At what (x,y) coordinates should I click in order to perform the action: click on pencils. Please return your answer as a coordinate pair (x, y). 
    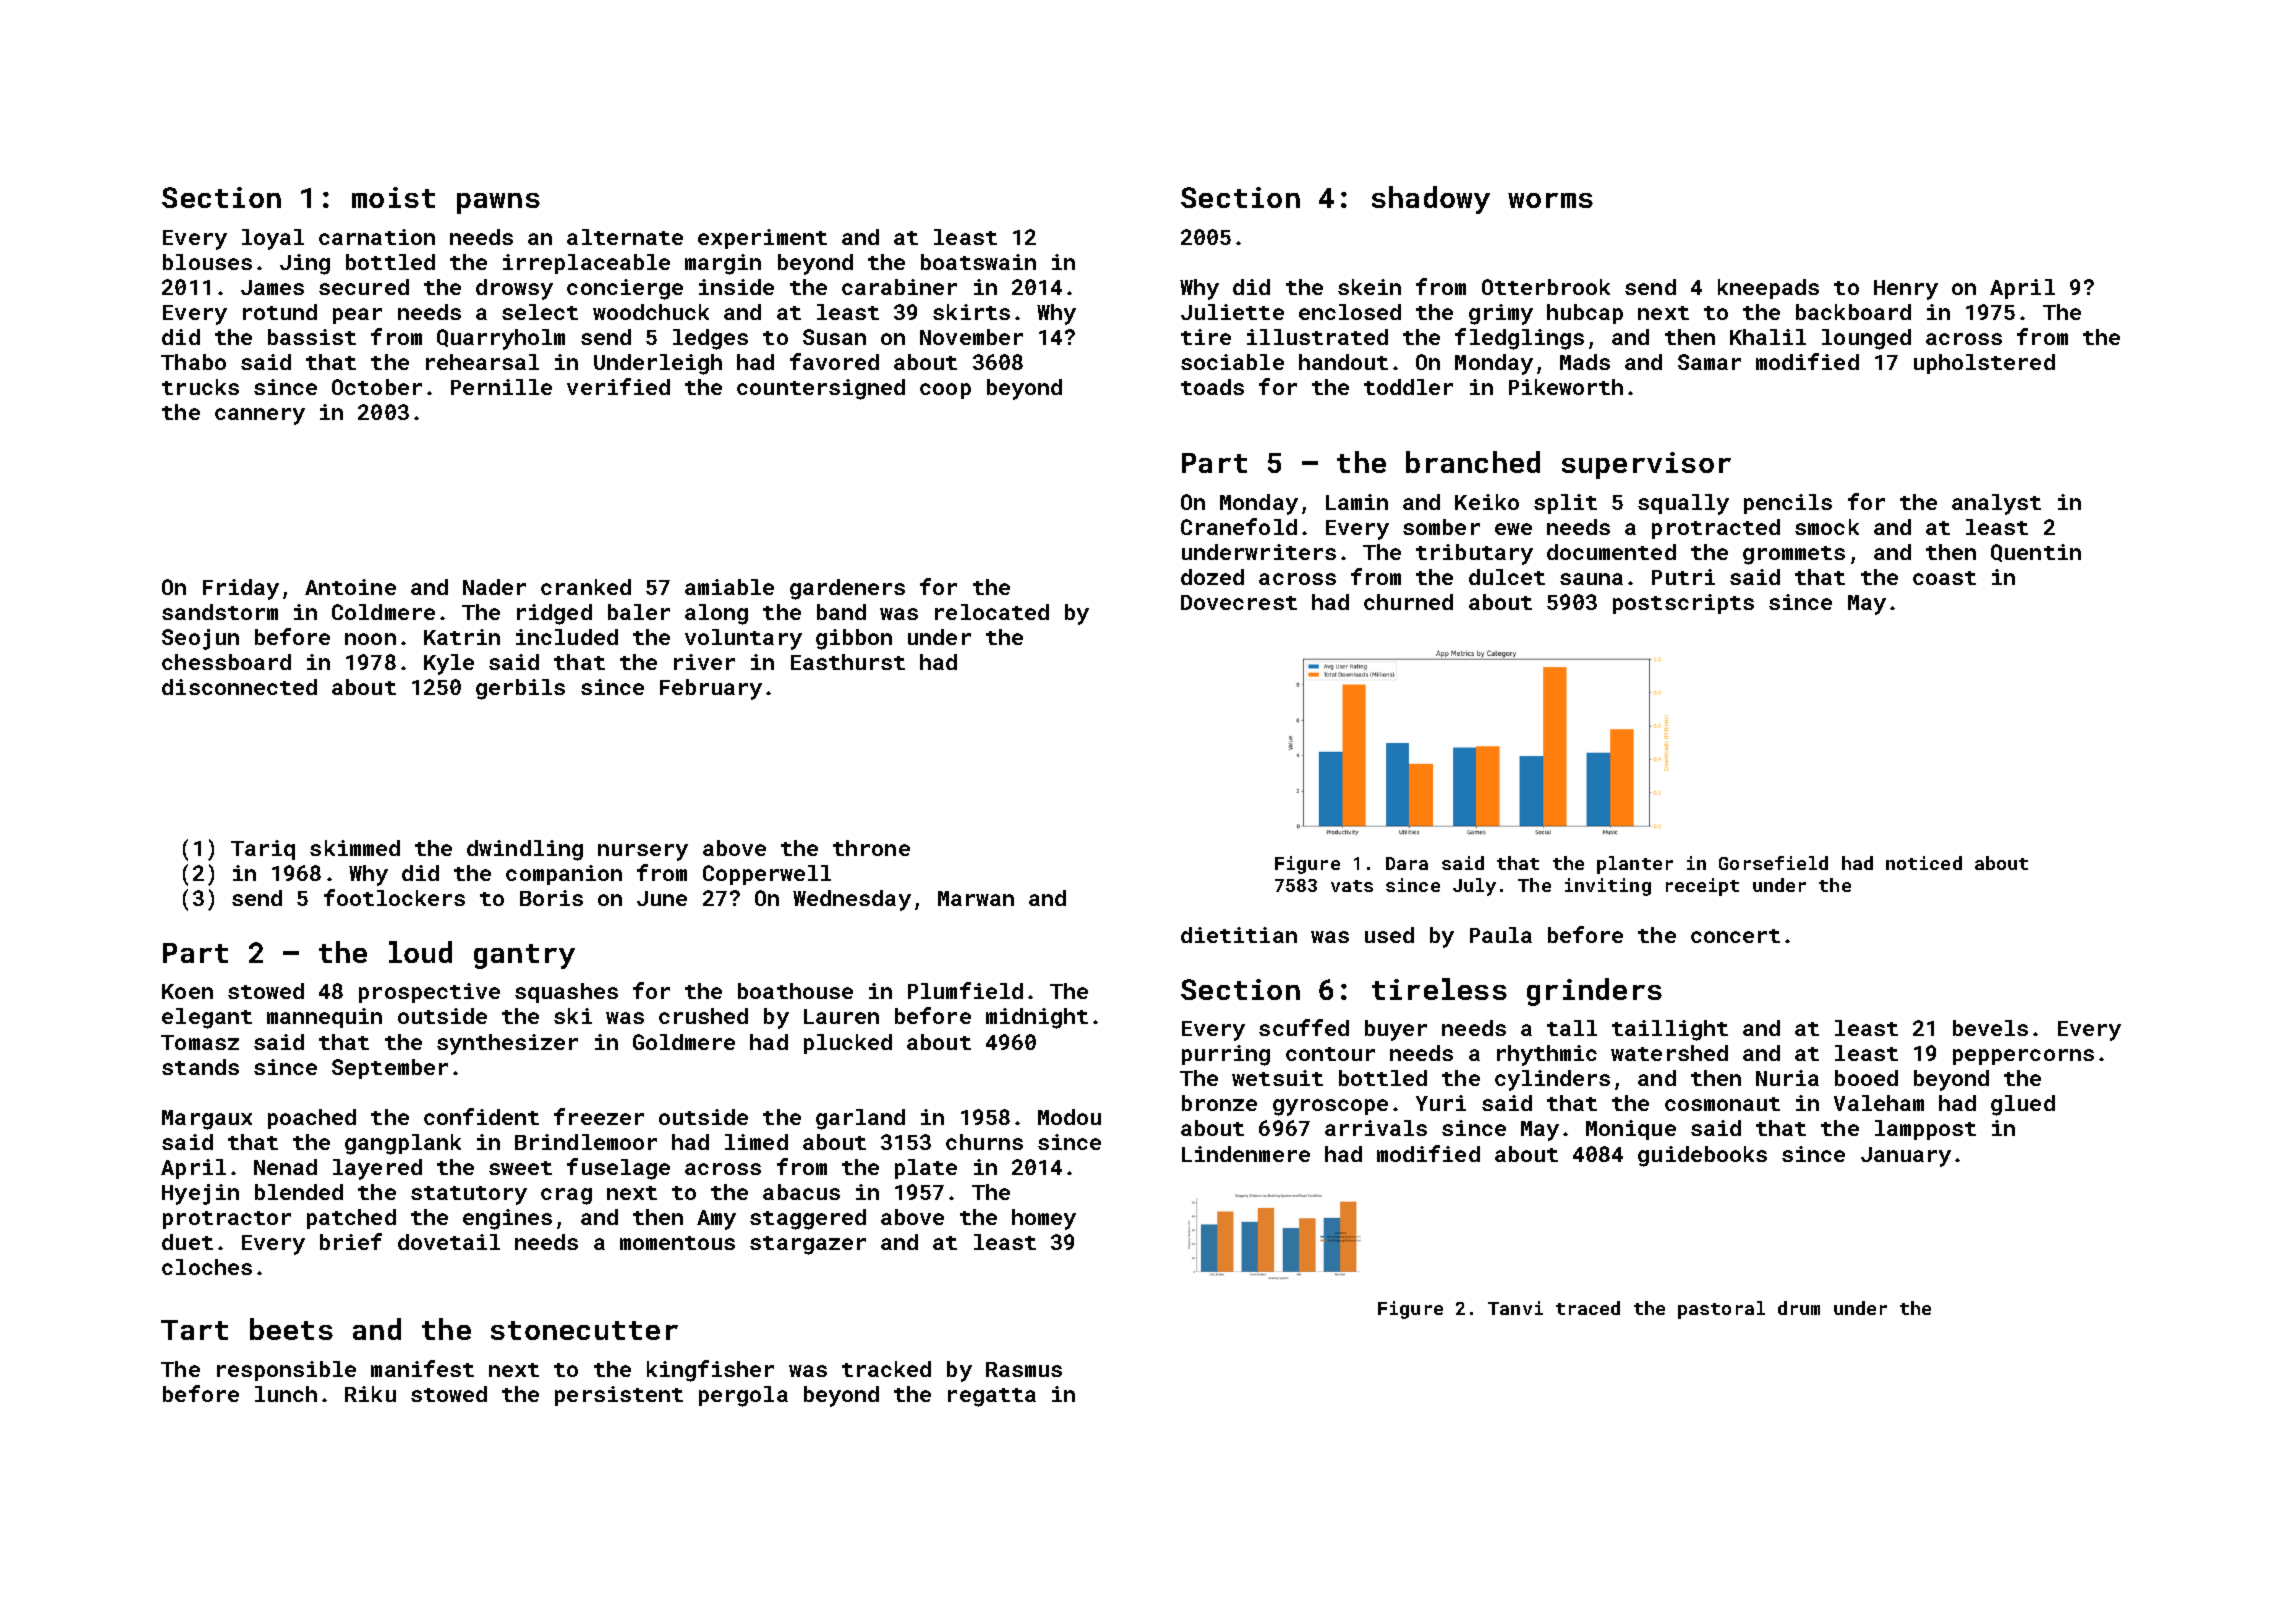
    Looking at the image, I should click on (1788, 504).
